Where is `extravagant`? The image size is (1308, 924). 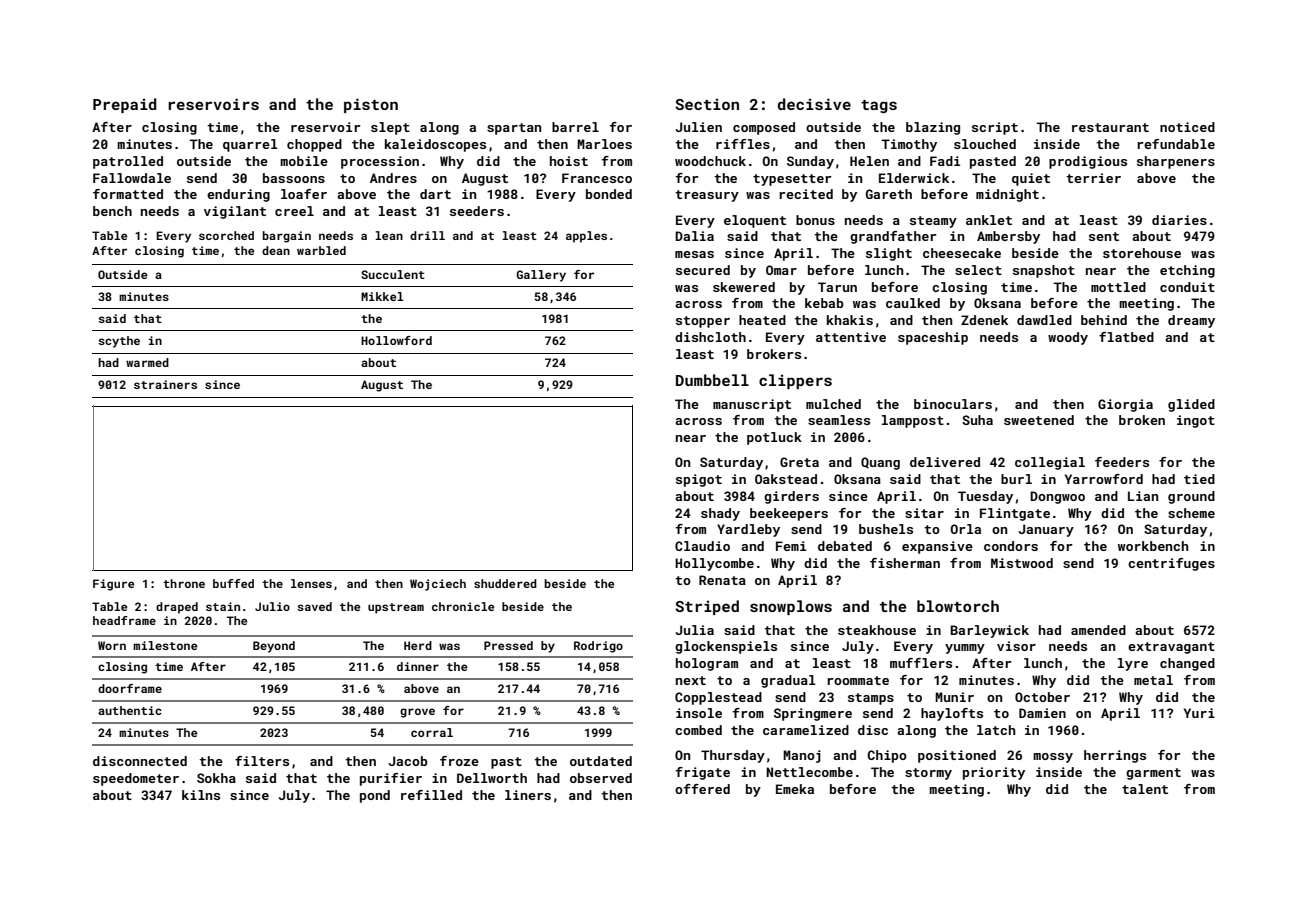 extravagant is located at coordinates (1171, 648).
